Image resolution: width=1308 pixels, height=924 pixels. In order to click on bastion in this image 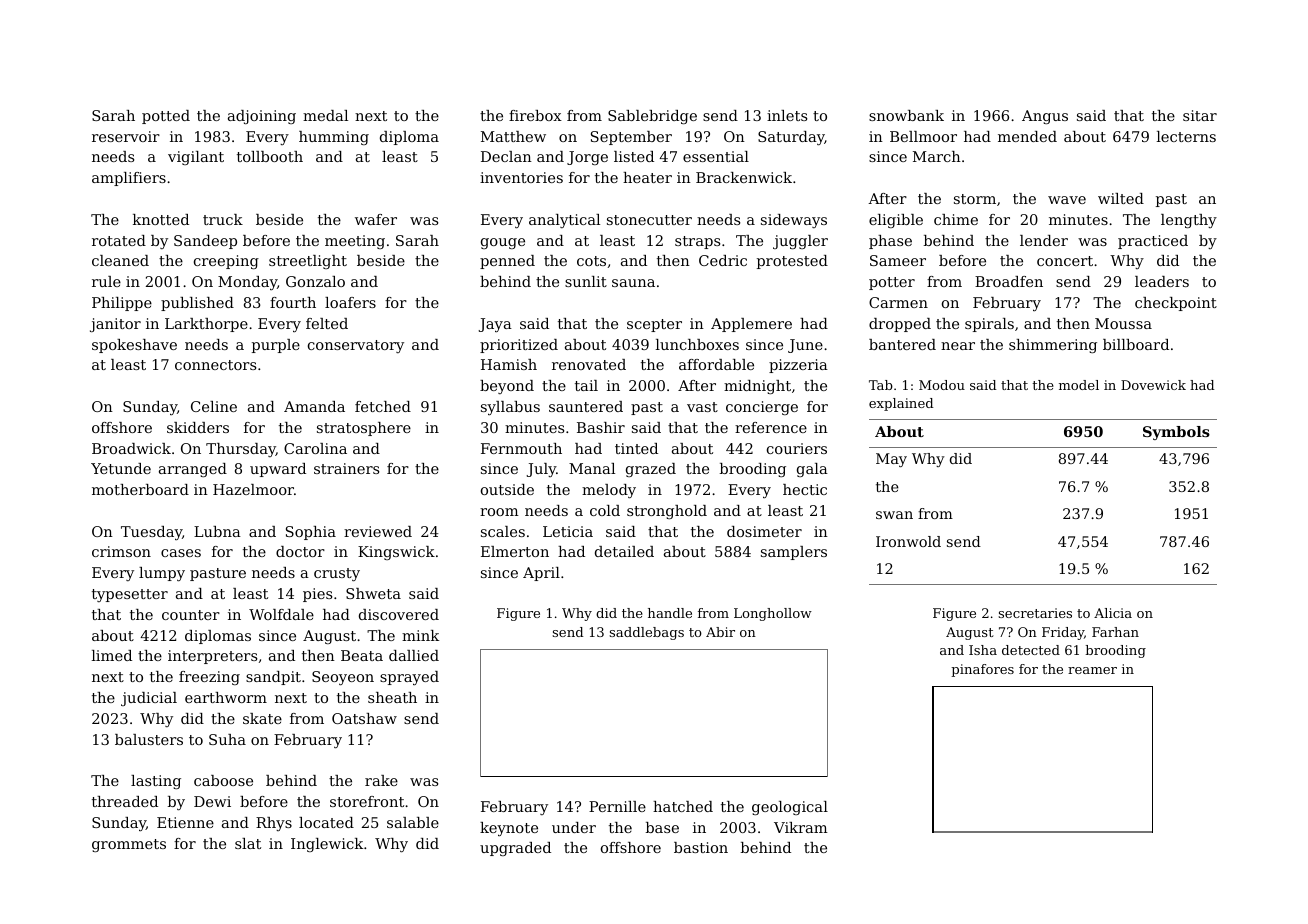, I will do `click(701, 847)`.
